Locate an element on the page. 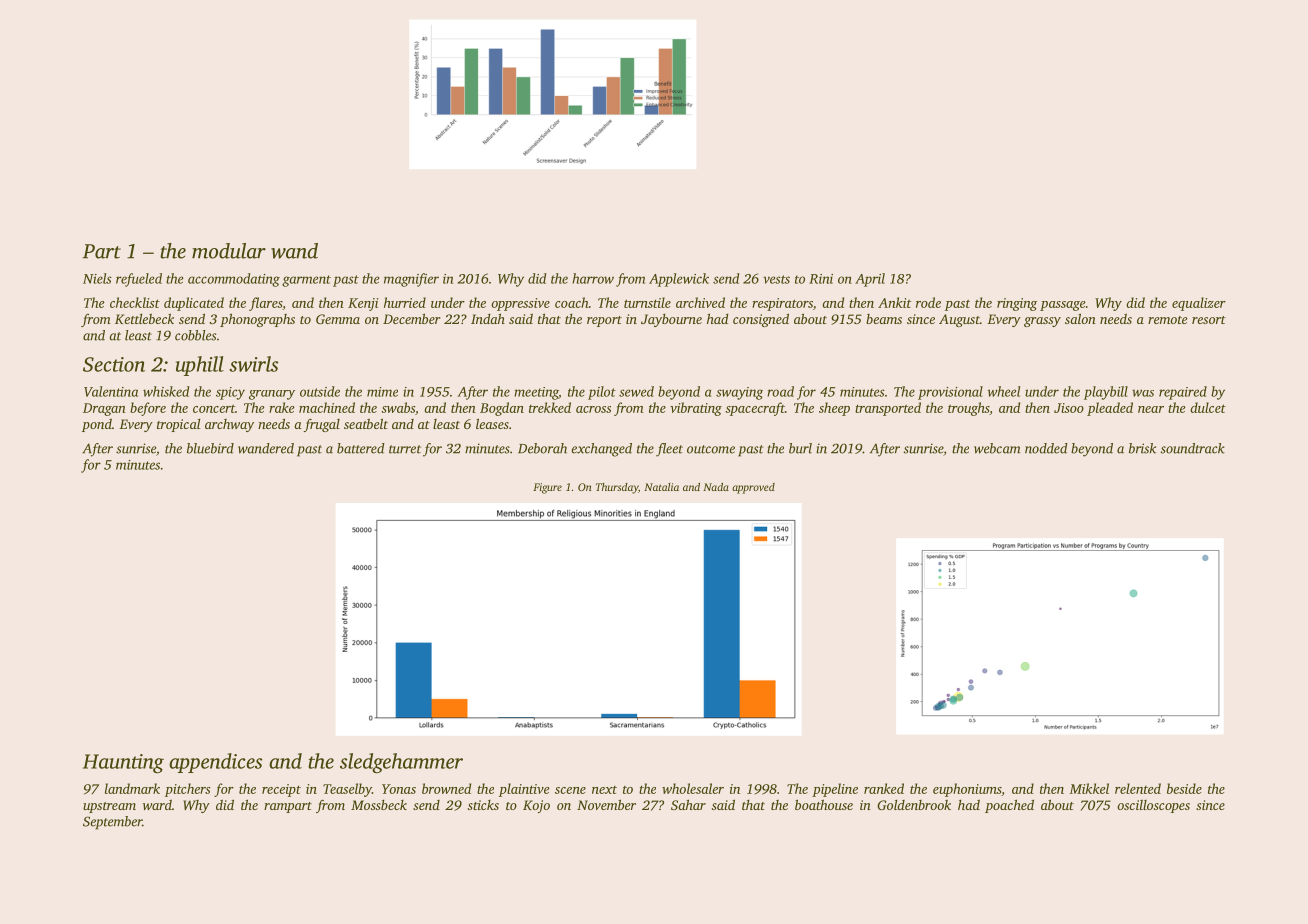  webcam is located at coordinates (997, 448).
